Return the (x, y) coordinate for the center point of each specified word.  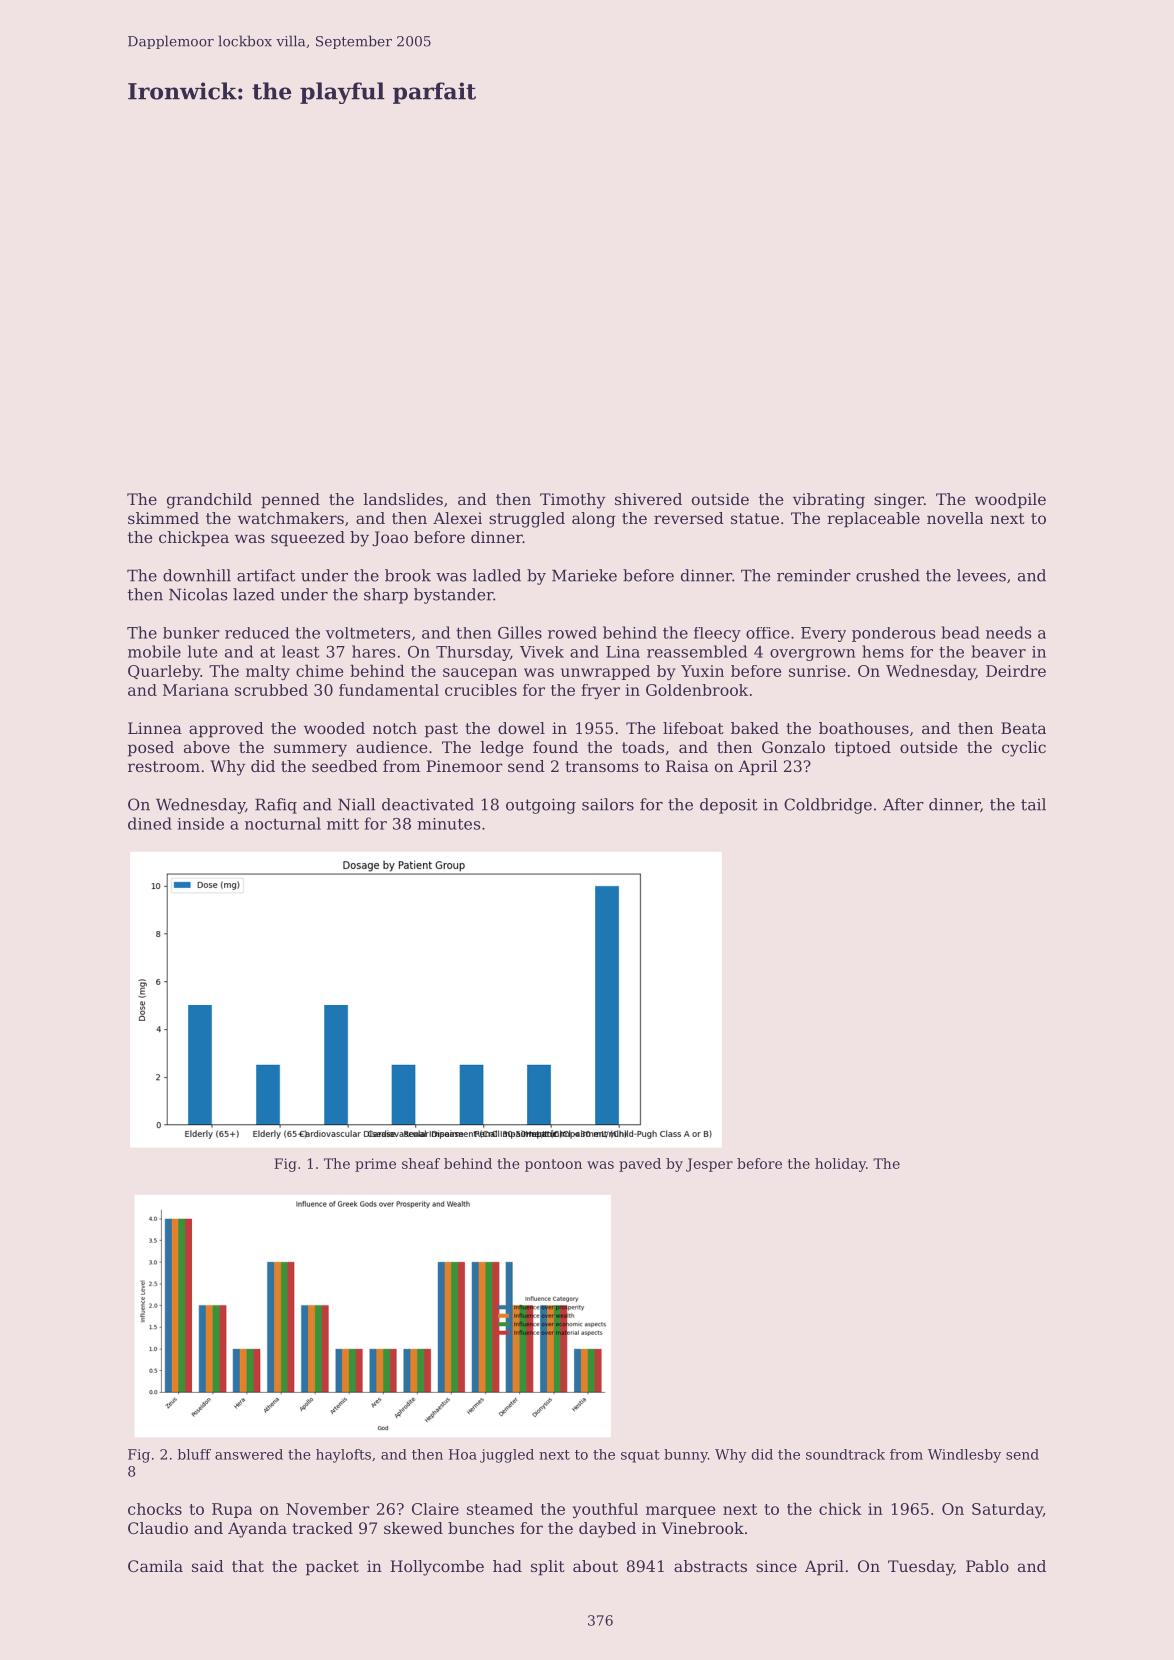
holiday (840, 1165)
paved (640, 1165)
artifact (266, 575)
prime (375, 1165)
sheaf (421, 1163)
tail (1033, 804)
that (248, 1566)
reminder (814, 575)
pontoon (553, 1165)
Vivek (542, 652)
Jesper (709, 1165)
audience (392, 747)
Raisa (687, 766)
